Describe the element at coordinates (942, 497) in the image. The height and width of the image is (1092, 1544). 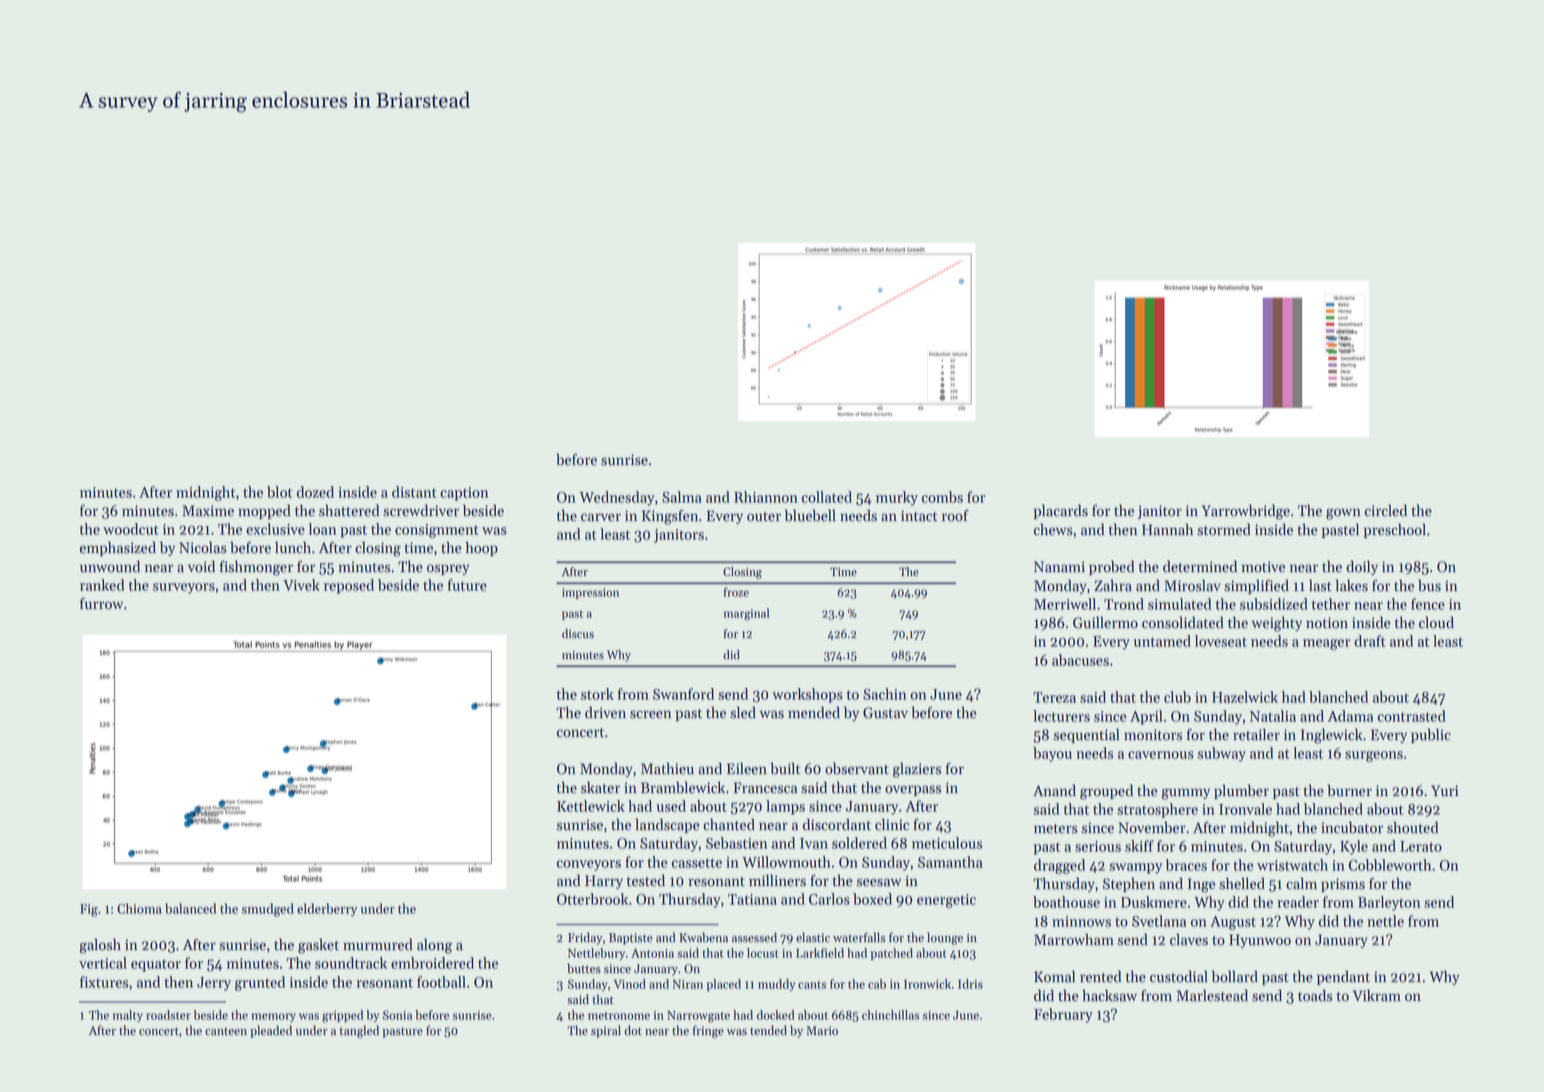
I see `combs` at that location.
